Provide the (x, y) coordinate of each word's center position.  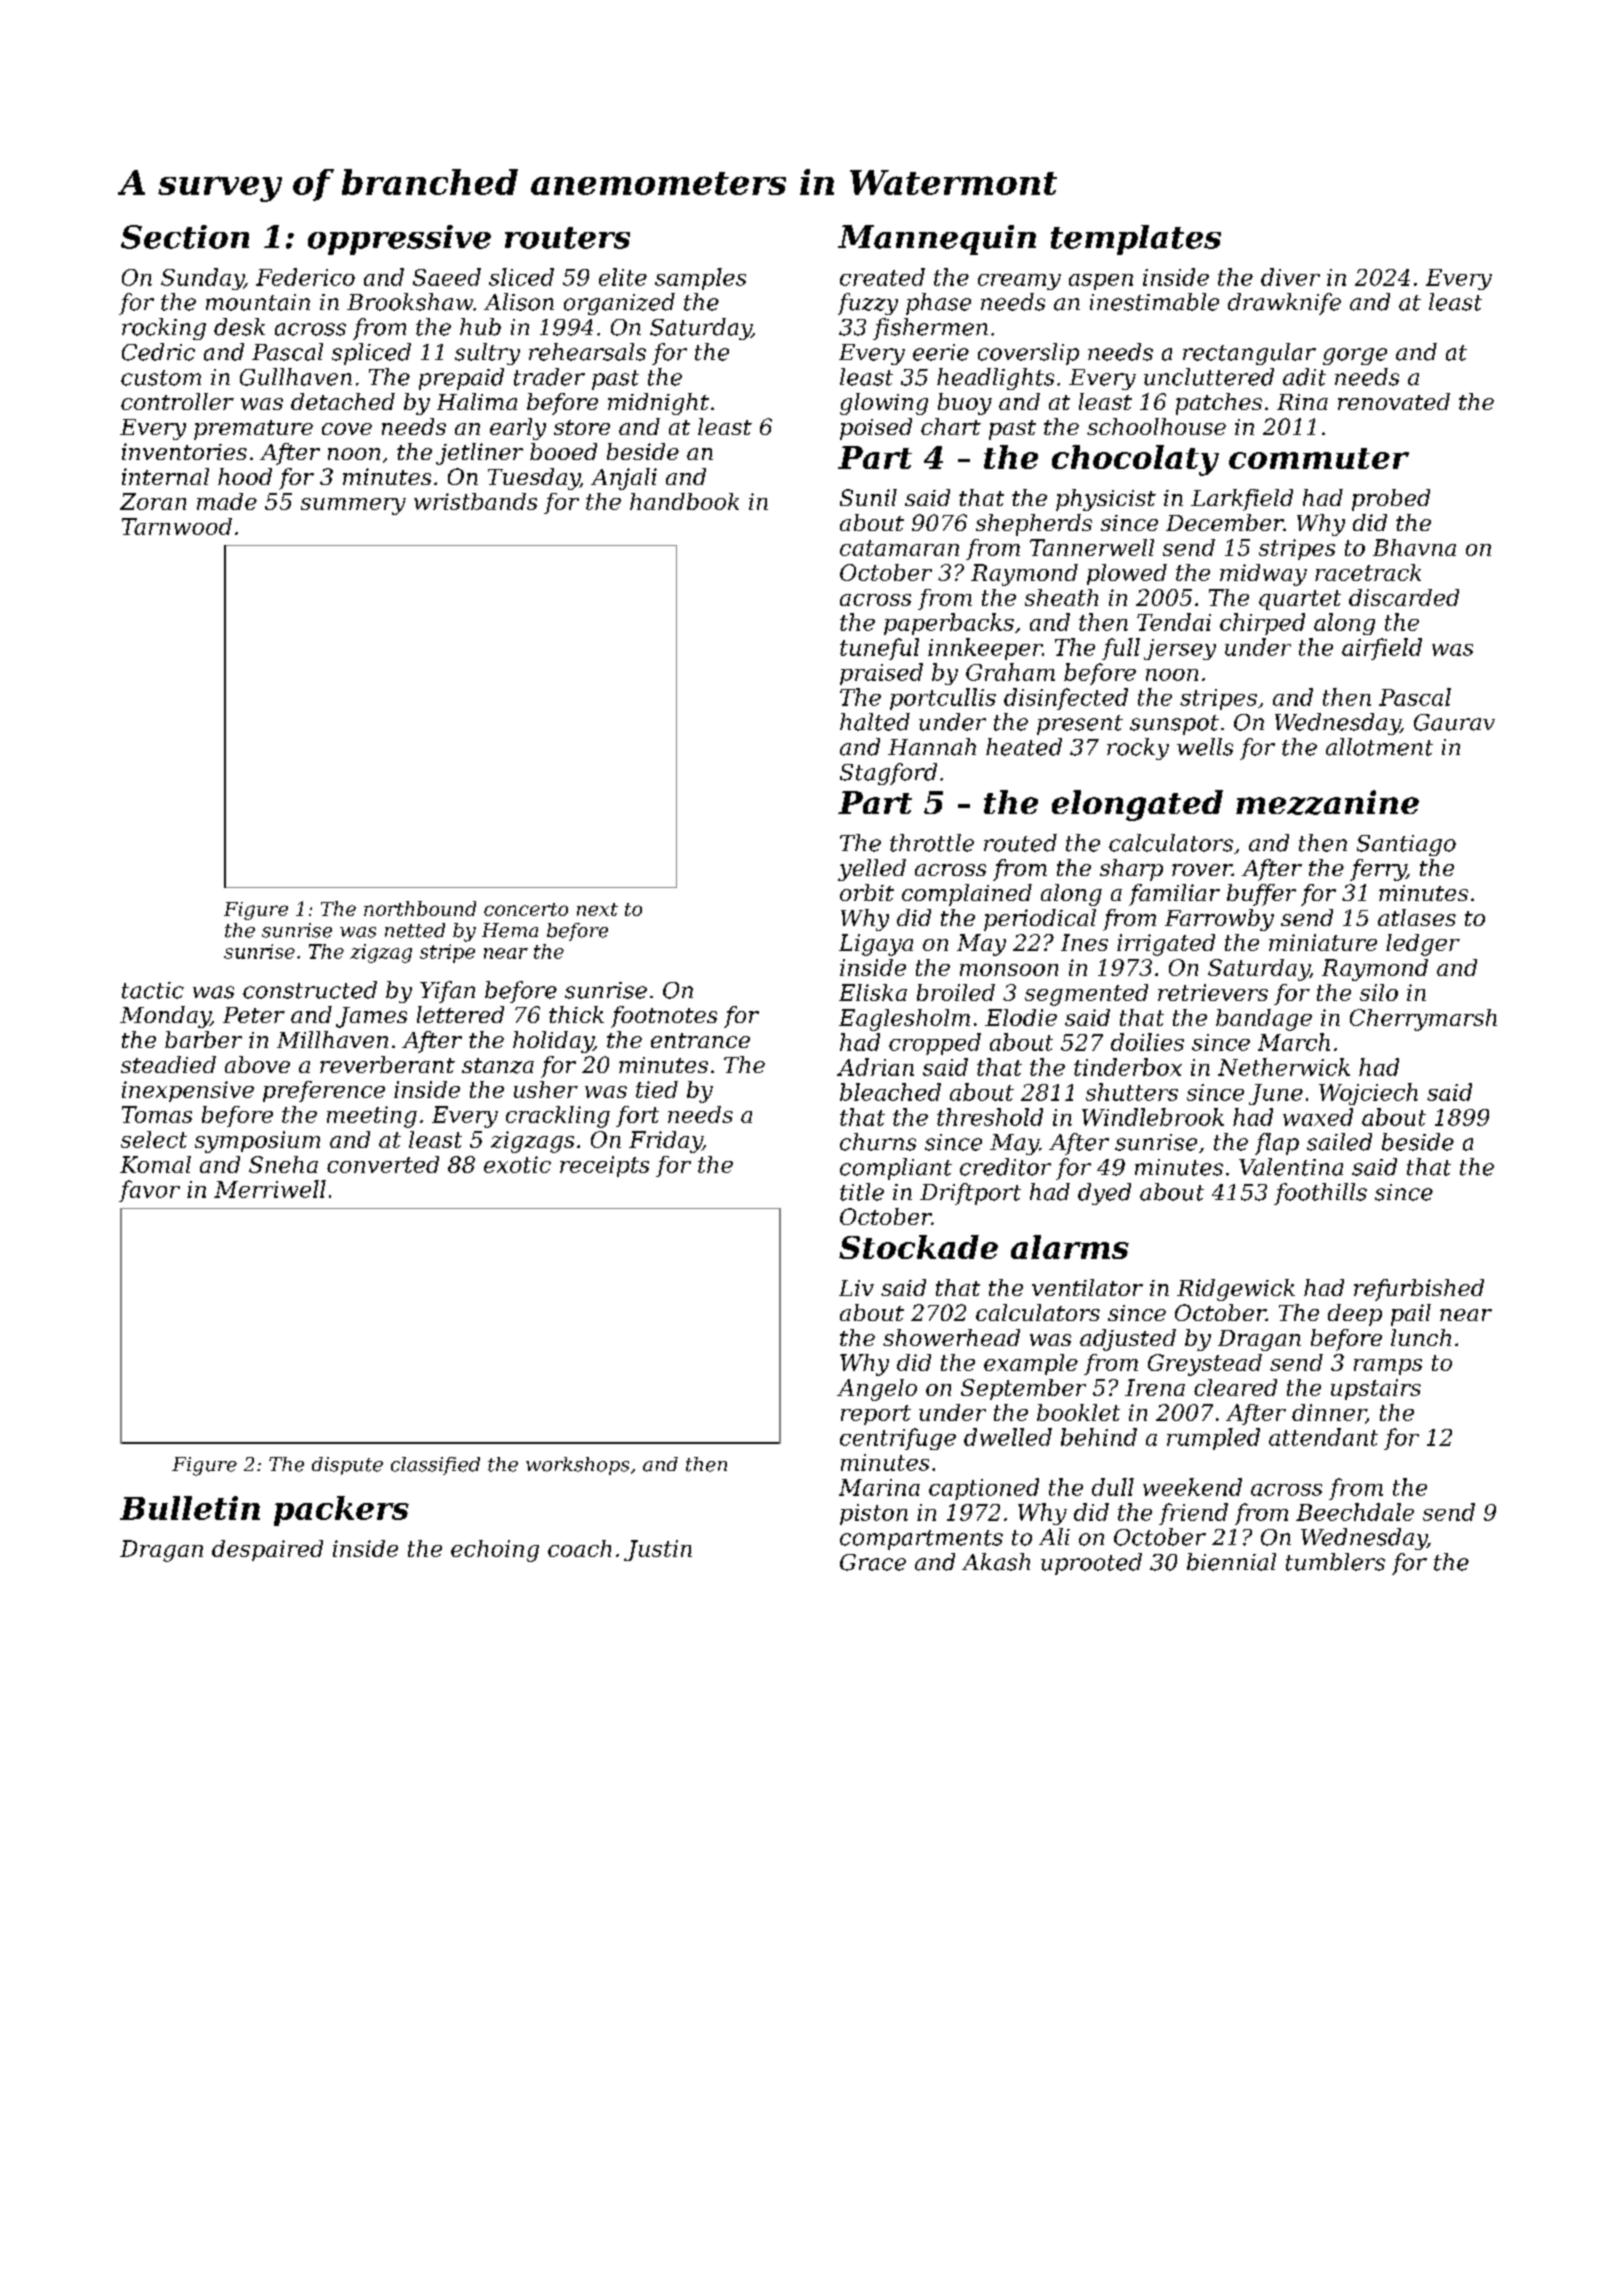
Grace (873, 1562)
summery (353, 506)
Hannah (932, 747)
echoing (495, 1551)
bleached (890, 1092)
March (1294, 1042)
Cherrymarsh (1423, 1020)
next (597, 909)
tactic (153, 990)
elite (623, 277)
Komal (155, 1164)
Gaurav (1454, 722)
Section (185, 237)
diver (1290, 277)
